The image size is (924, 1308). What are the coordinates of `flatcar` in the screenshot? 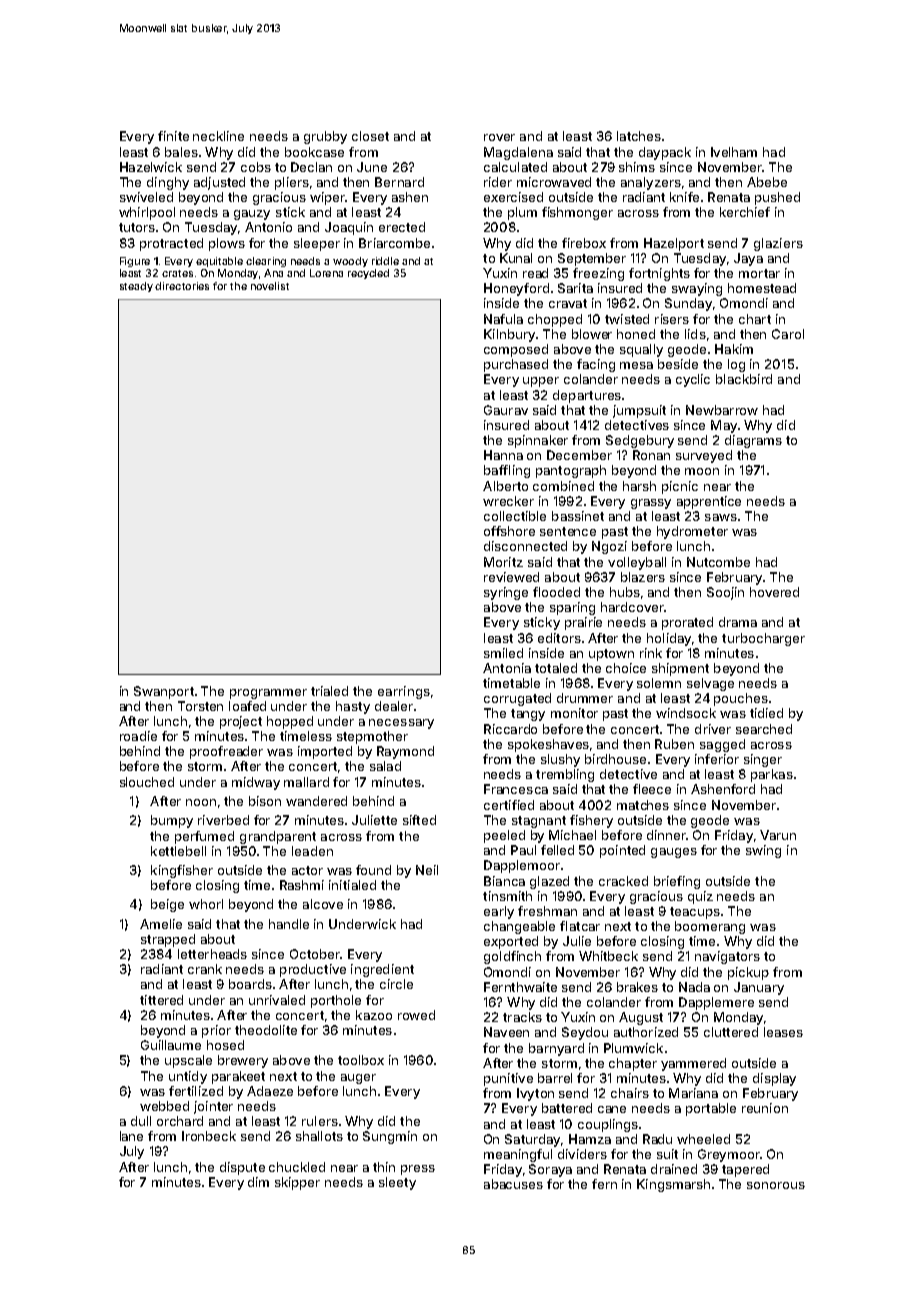 It's located at (580, 926).
